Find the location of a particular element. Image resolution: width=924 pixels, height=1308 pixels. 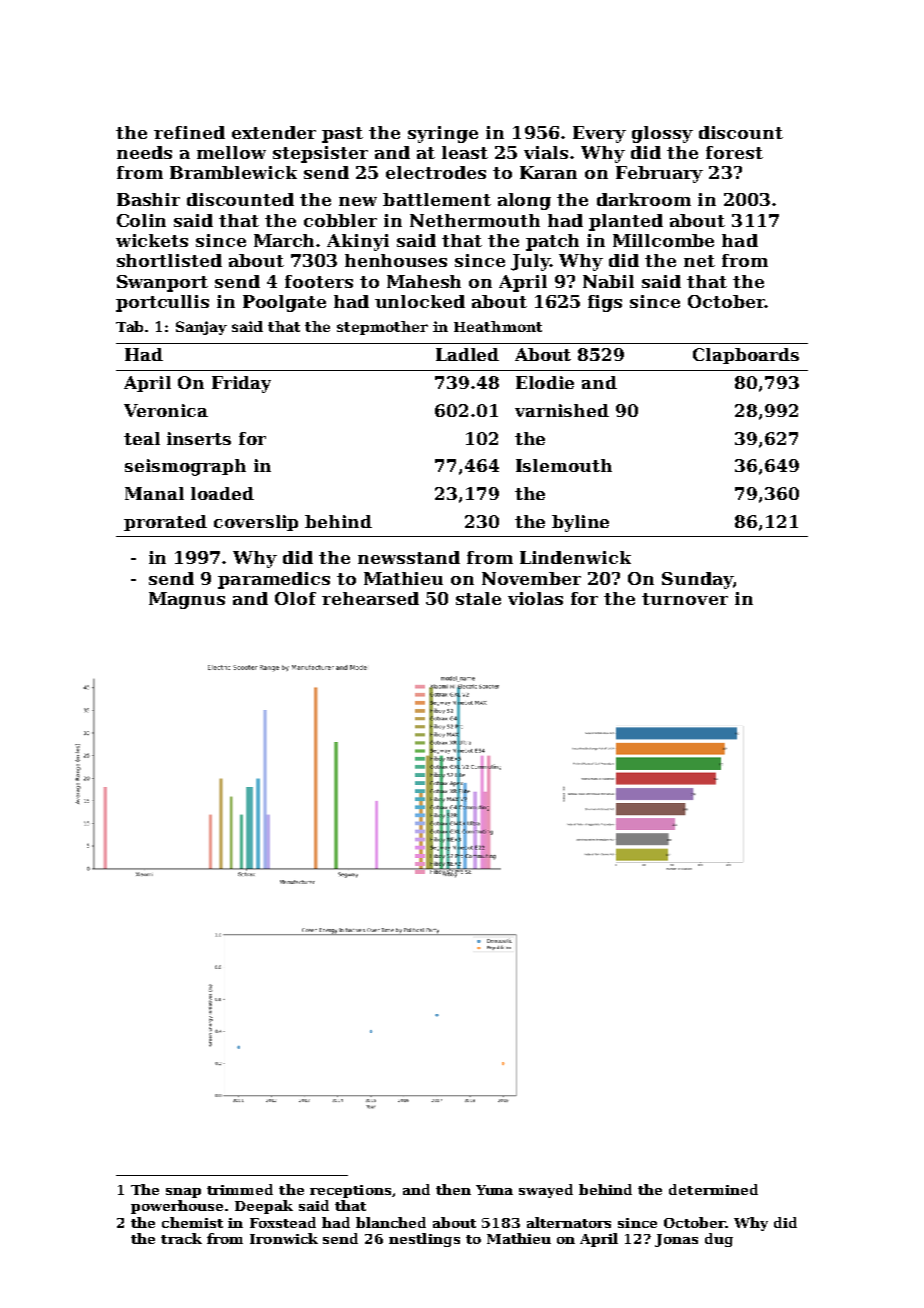

swayed is located at coordinates (546, 1191).
